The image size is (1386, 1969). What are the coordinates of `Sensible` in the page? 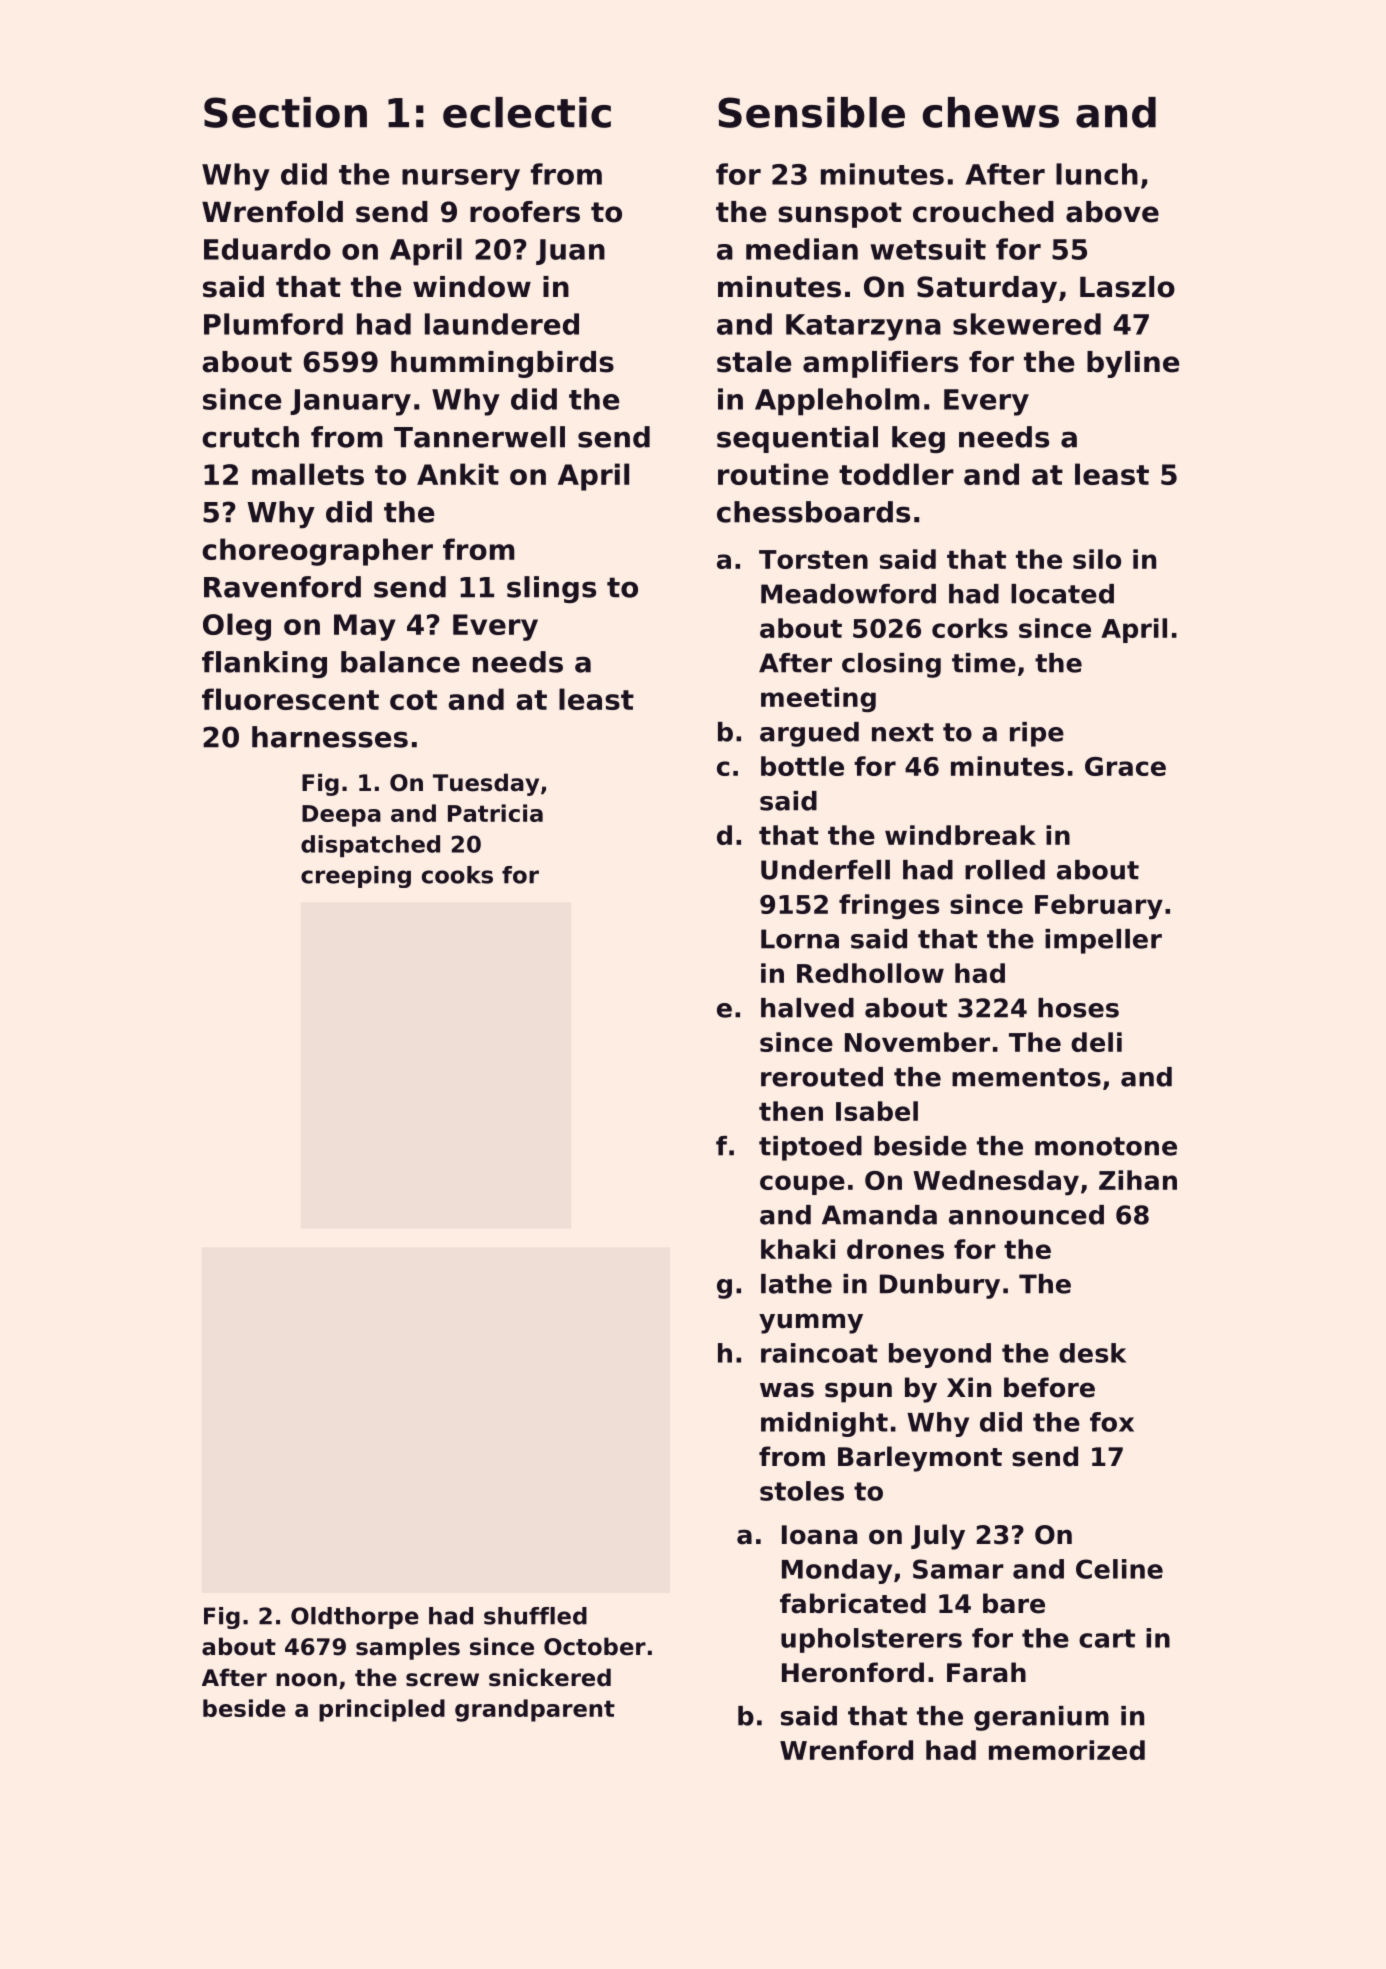 It's located at (811, 112).
